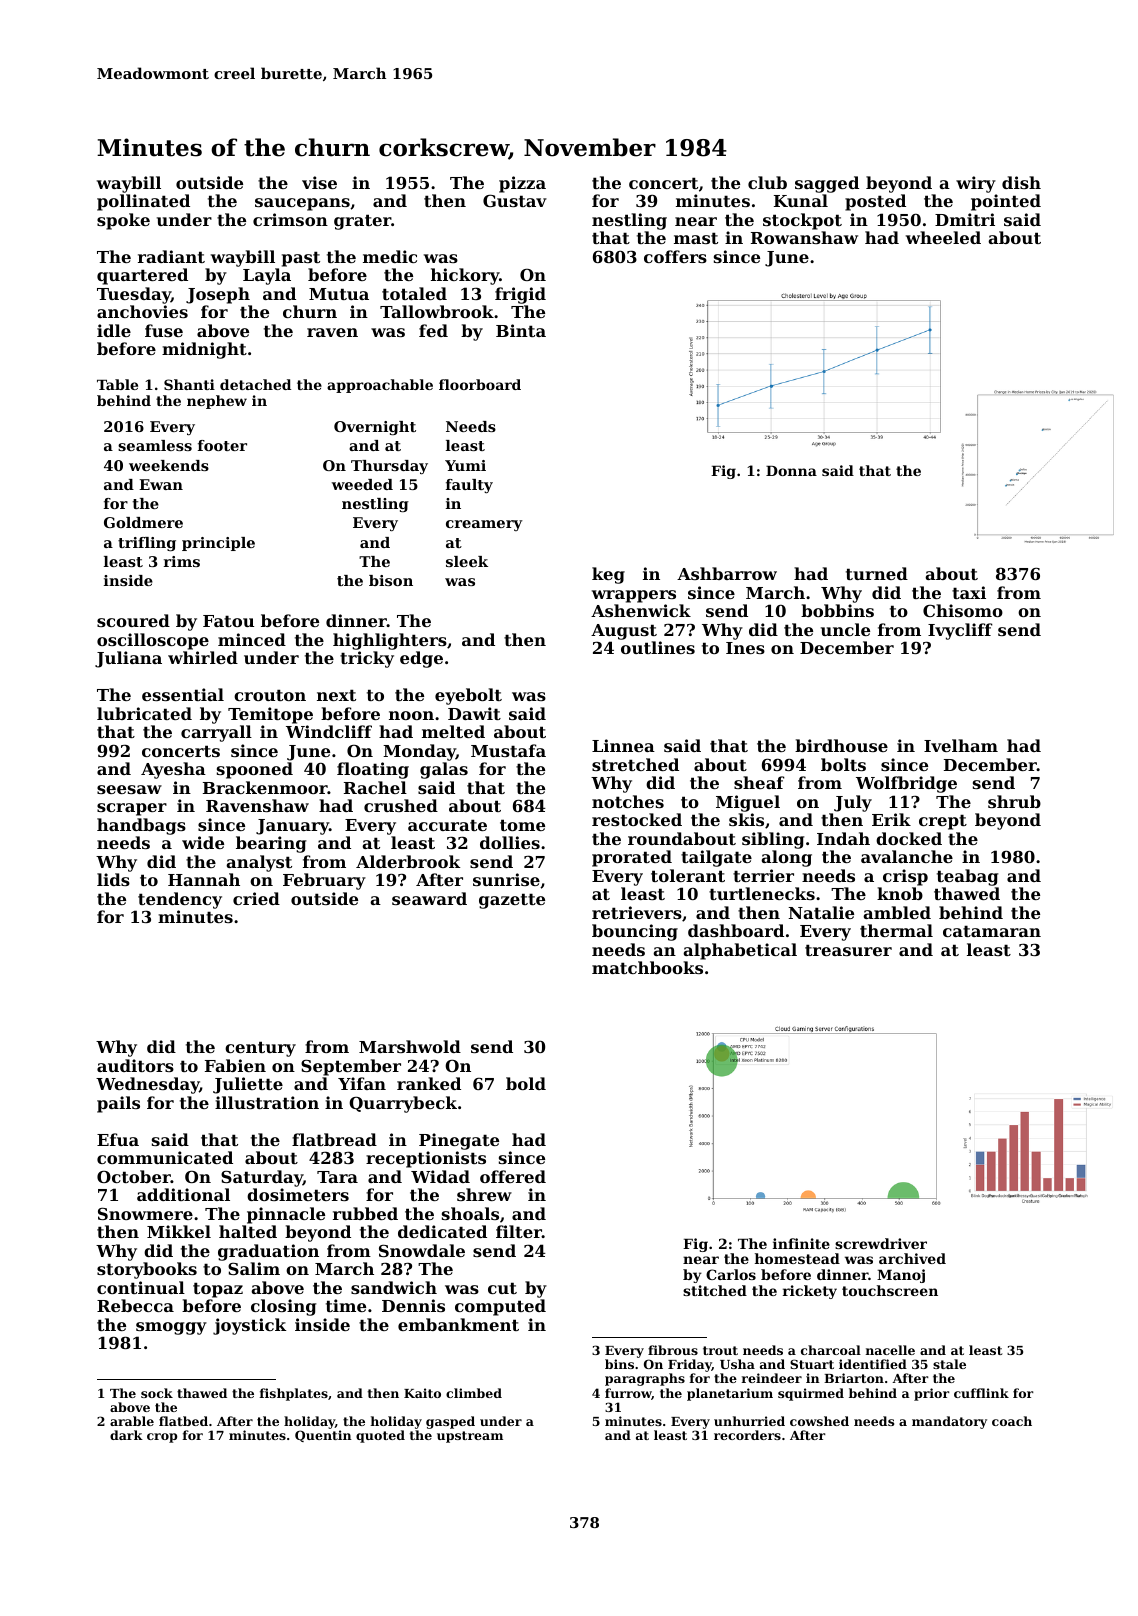 This screenshot has height=1616, width=1138. I want to click on wheeled, so click(943, 237).
